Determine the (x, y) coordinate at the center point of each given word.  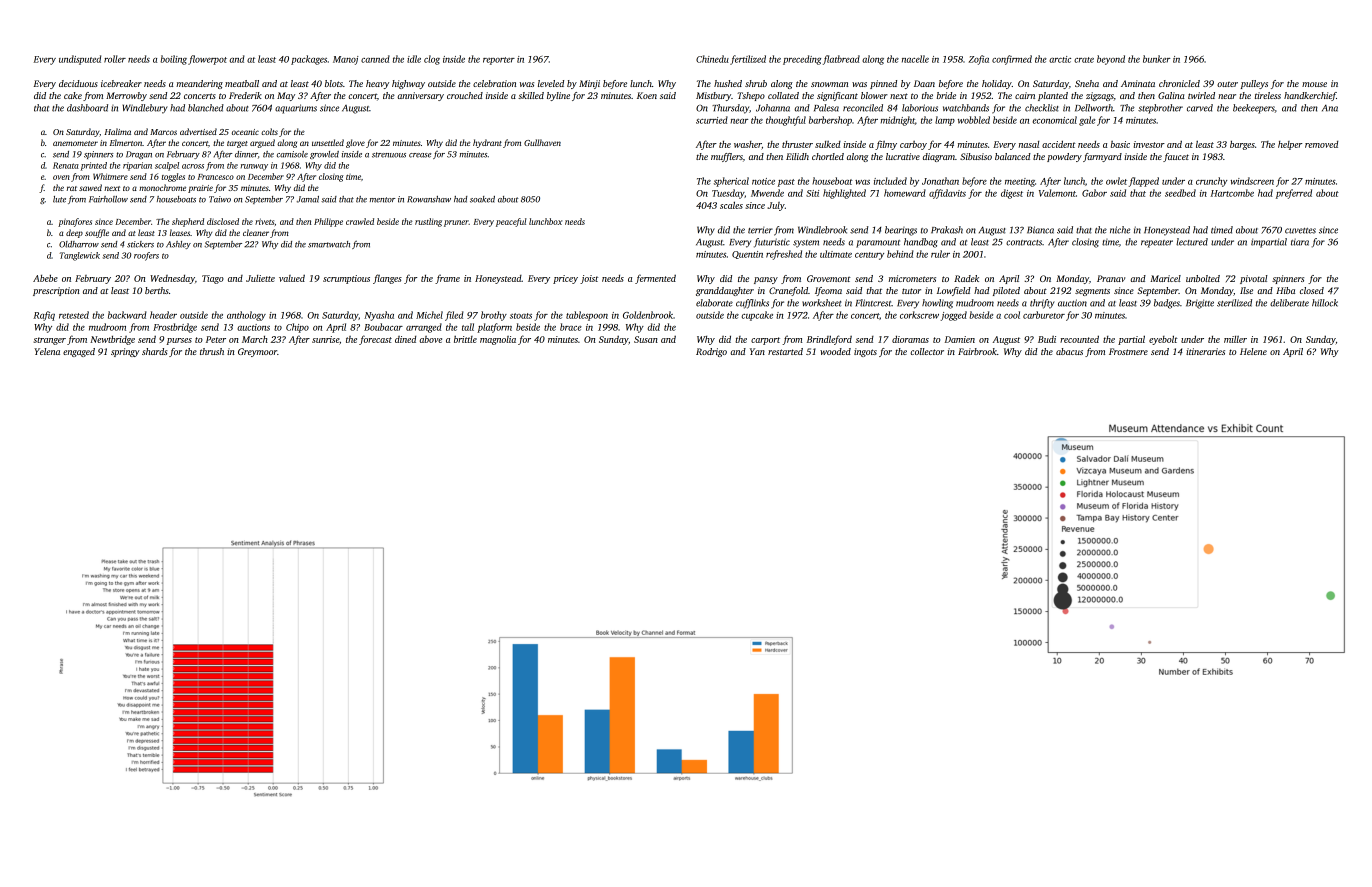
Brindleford (829, 340)
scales (731, 205)
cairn (1025, 95)
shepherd (188, 222)
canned (375, 59)
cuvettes (1300, 231)
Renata (66, 165)
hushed (728, 83)
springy (125, 352)
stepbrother (1160, 109)
